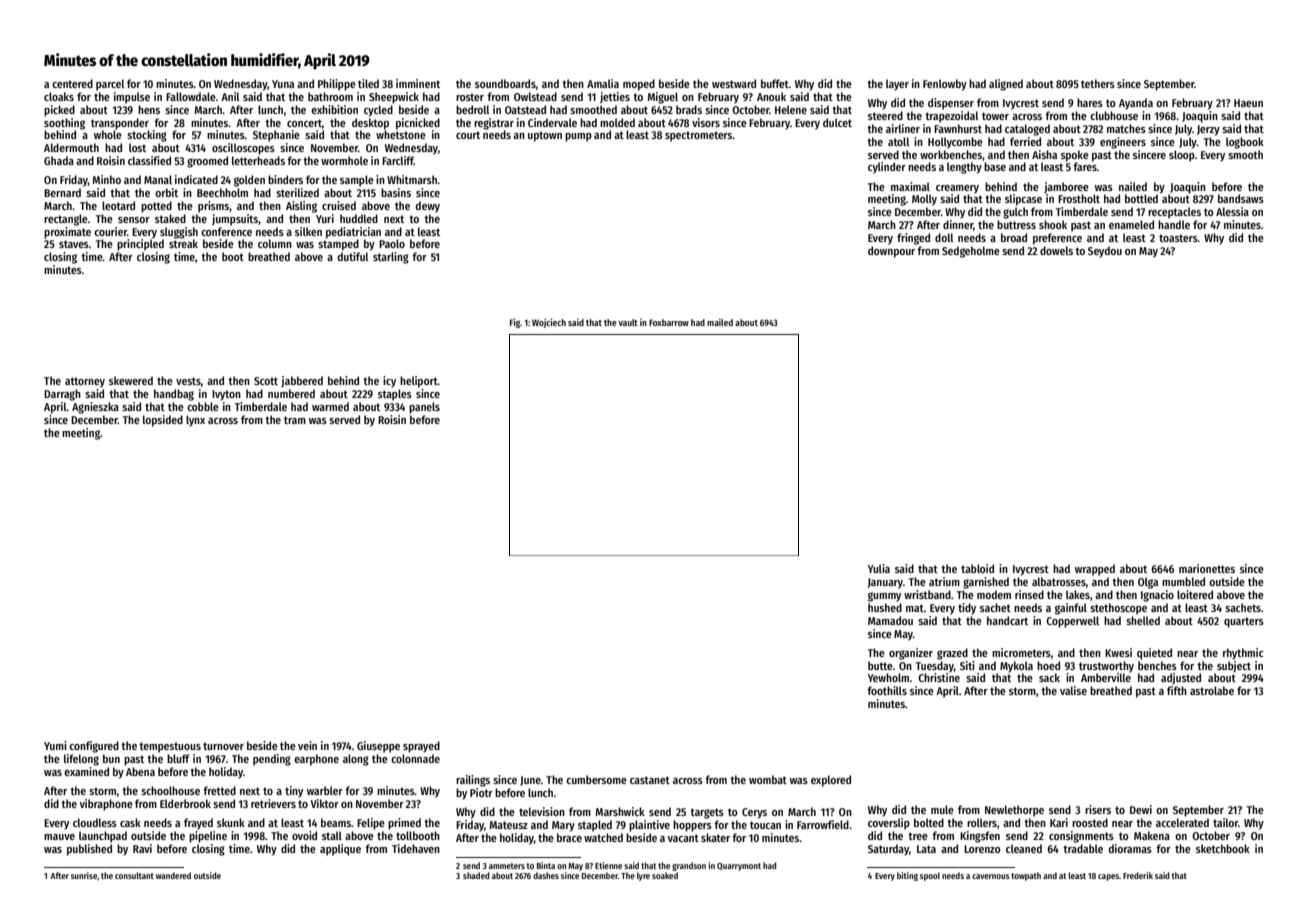 This page has height=924, width=1308. What do you see at coordinates (1208, 130) in the page?
I see `Jerzy` at bounding box center [1208, 130].
